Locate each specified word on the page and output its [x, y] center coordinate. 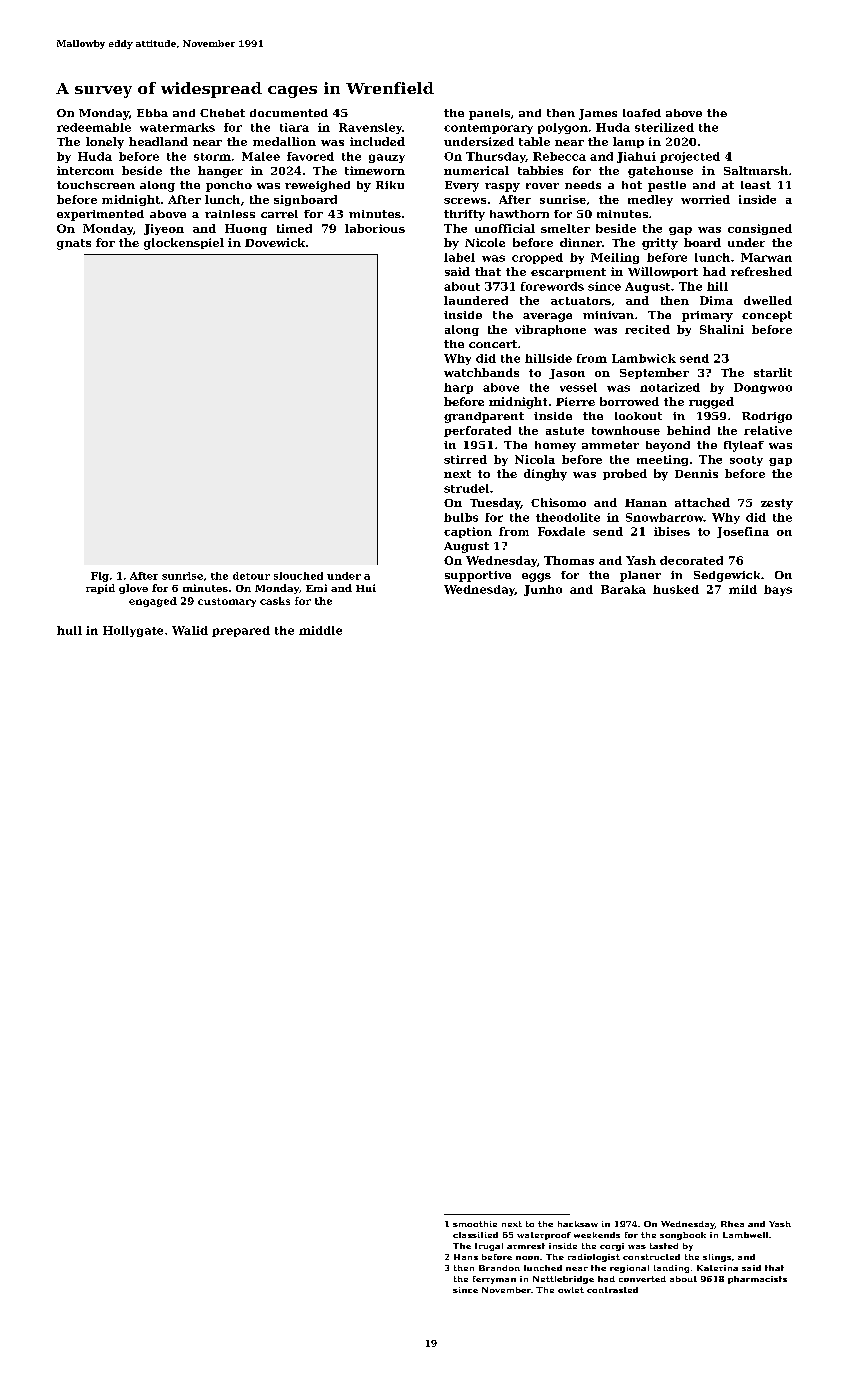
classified [475, 1235]
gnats [74, 244]
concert [493, 344]
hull [69, 630]
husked [676, 589]
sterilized [664, 127]
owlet [571, 1290]
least [756, 185]
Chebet [222, 113]
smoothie [475, 1224]
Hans [466, 1257]
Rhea [732, 1224]
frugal [489, 1247]
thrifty [464, 215]
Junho [543, 590]
